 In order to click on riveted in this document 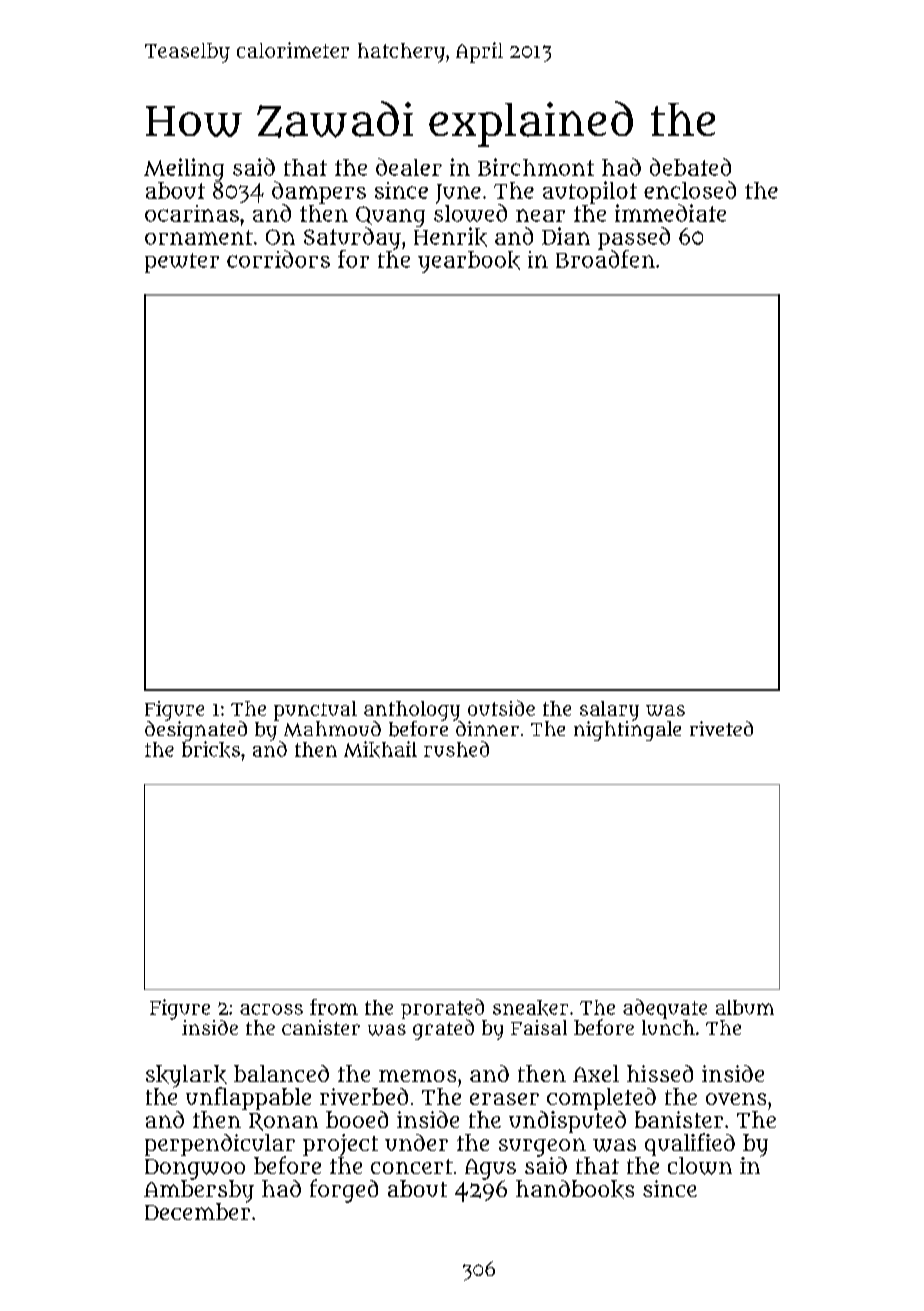, I will do `click(721, 728)`.
